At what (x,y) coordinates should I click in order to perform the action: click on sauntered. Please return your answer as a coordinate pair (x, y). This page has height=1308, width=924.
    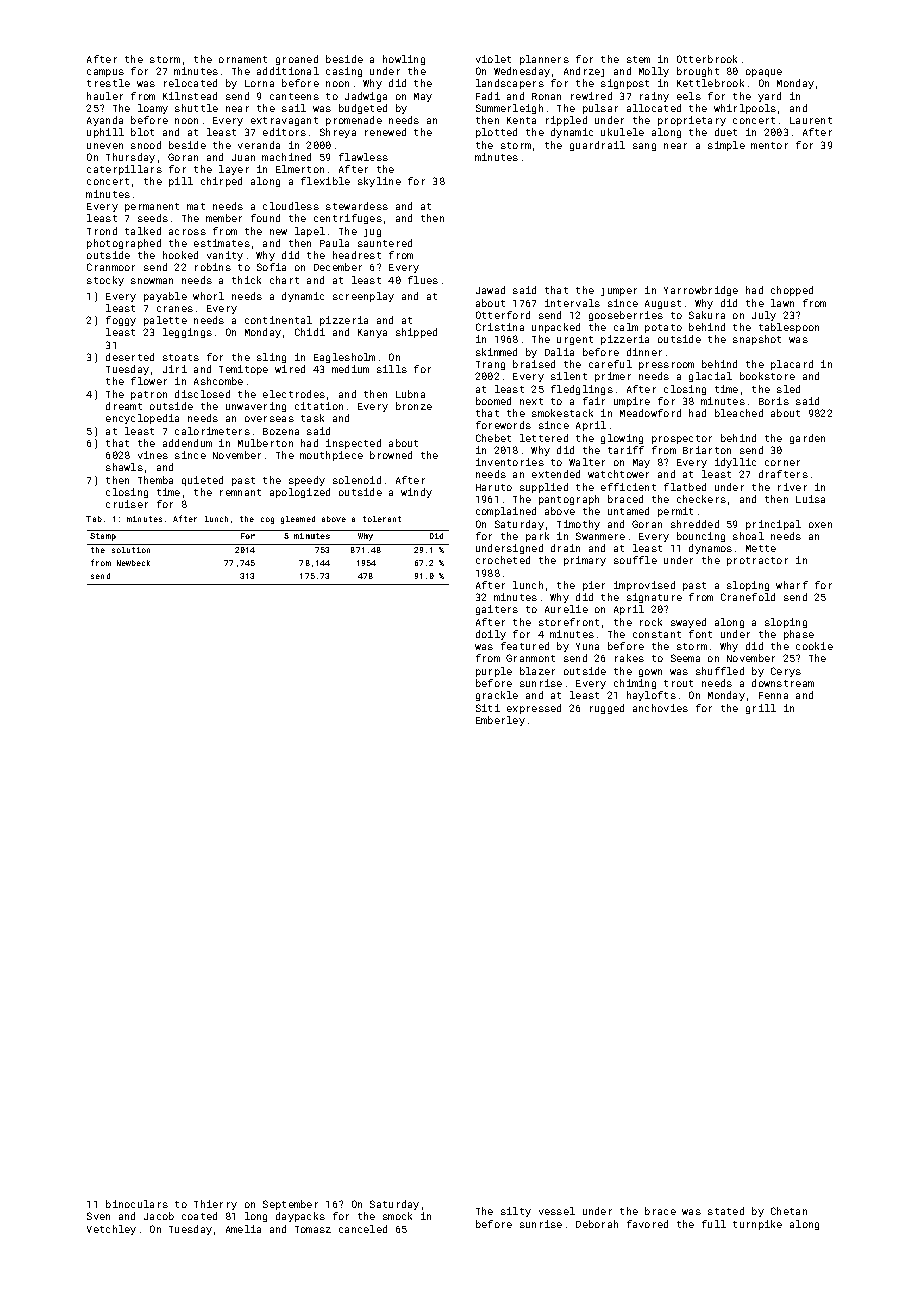
    Looking at the image, I should click on (385, 243).
